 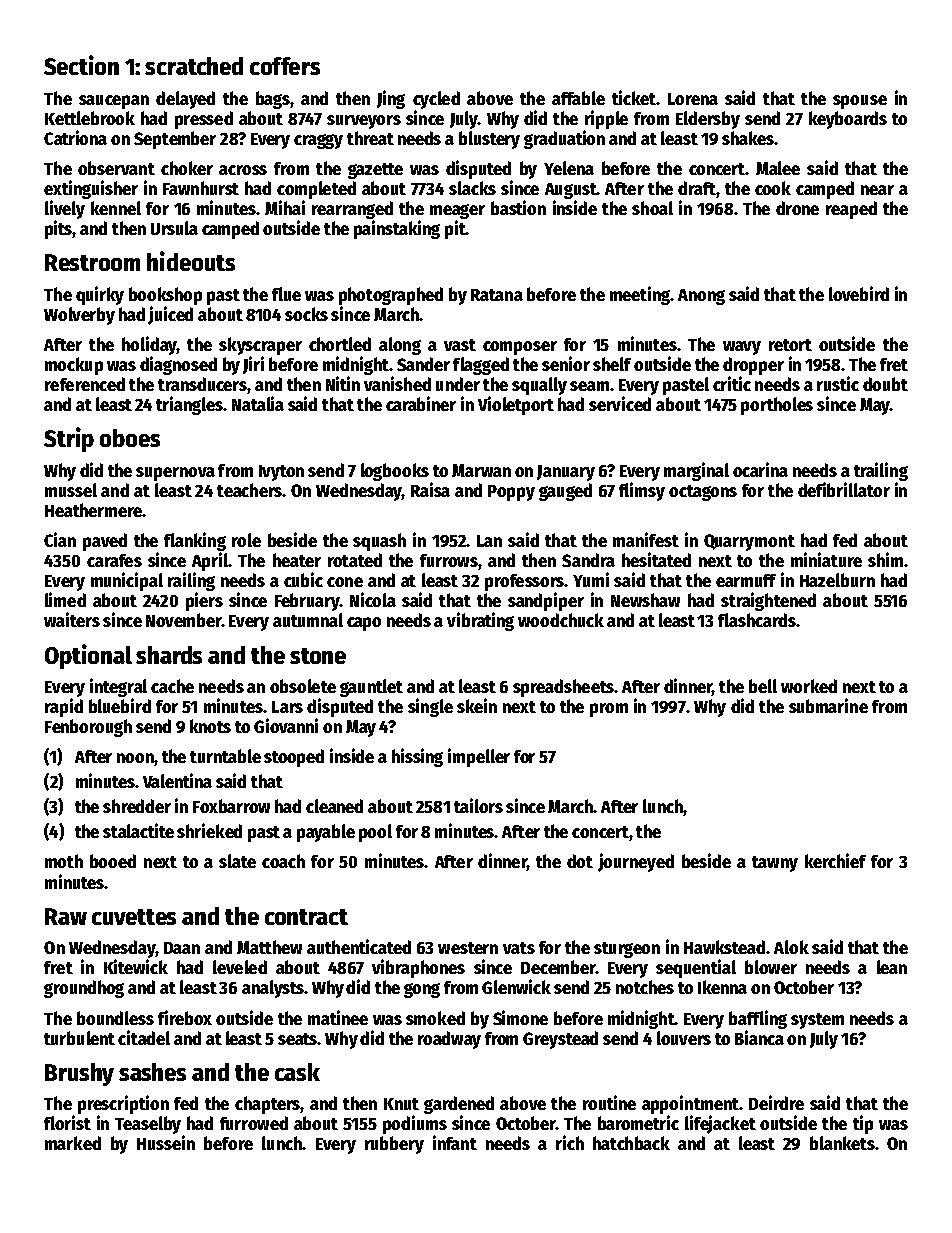 I want to click on furrows, so click(x=449, y=560).
